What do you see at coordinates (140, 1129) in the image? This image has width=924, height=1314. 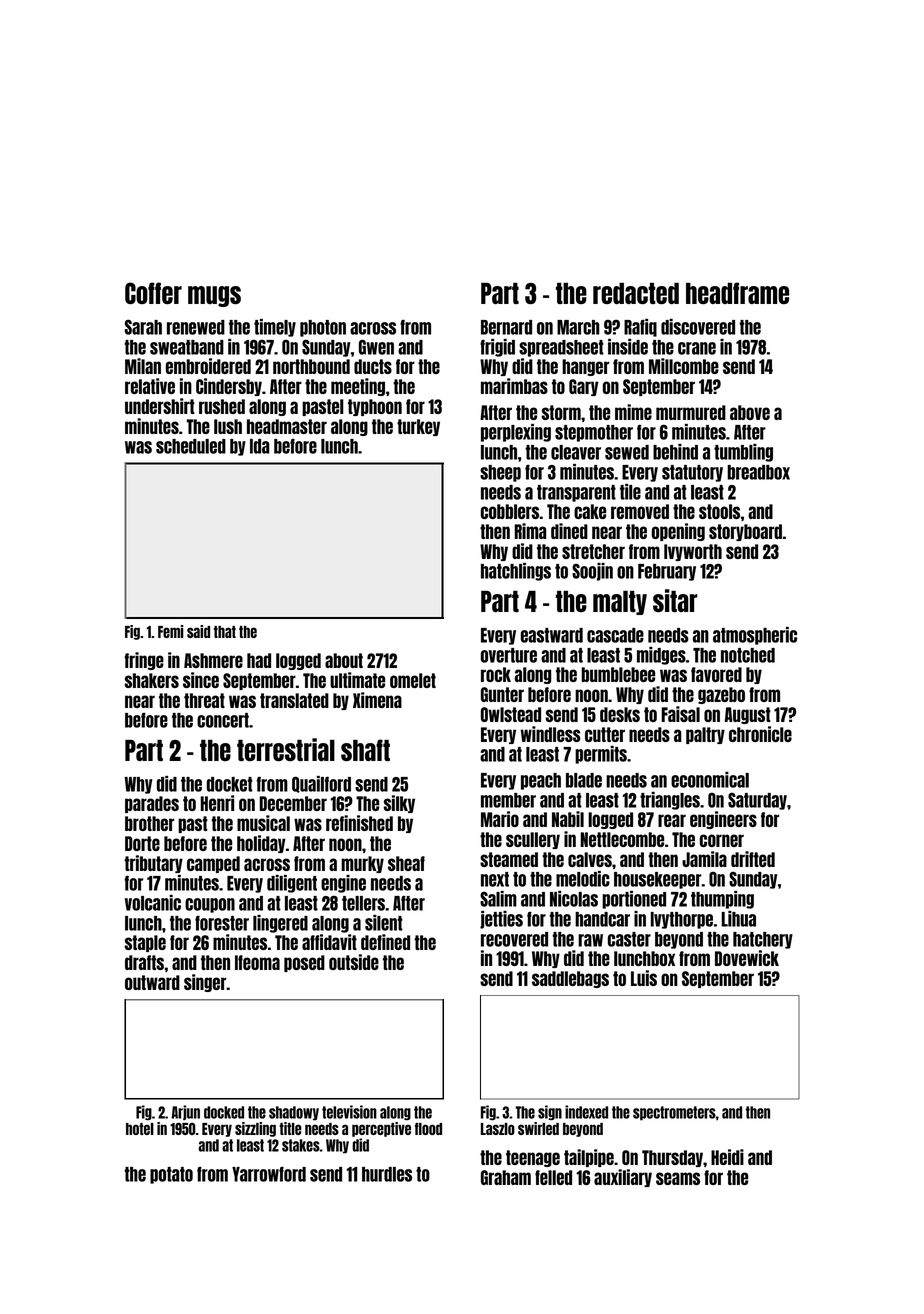 I see `hotel` at bounding box center [140, 1129].
